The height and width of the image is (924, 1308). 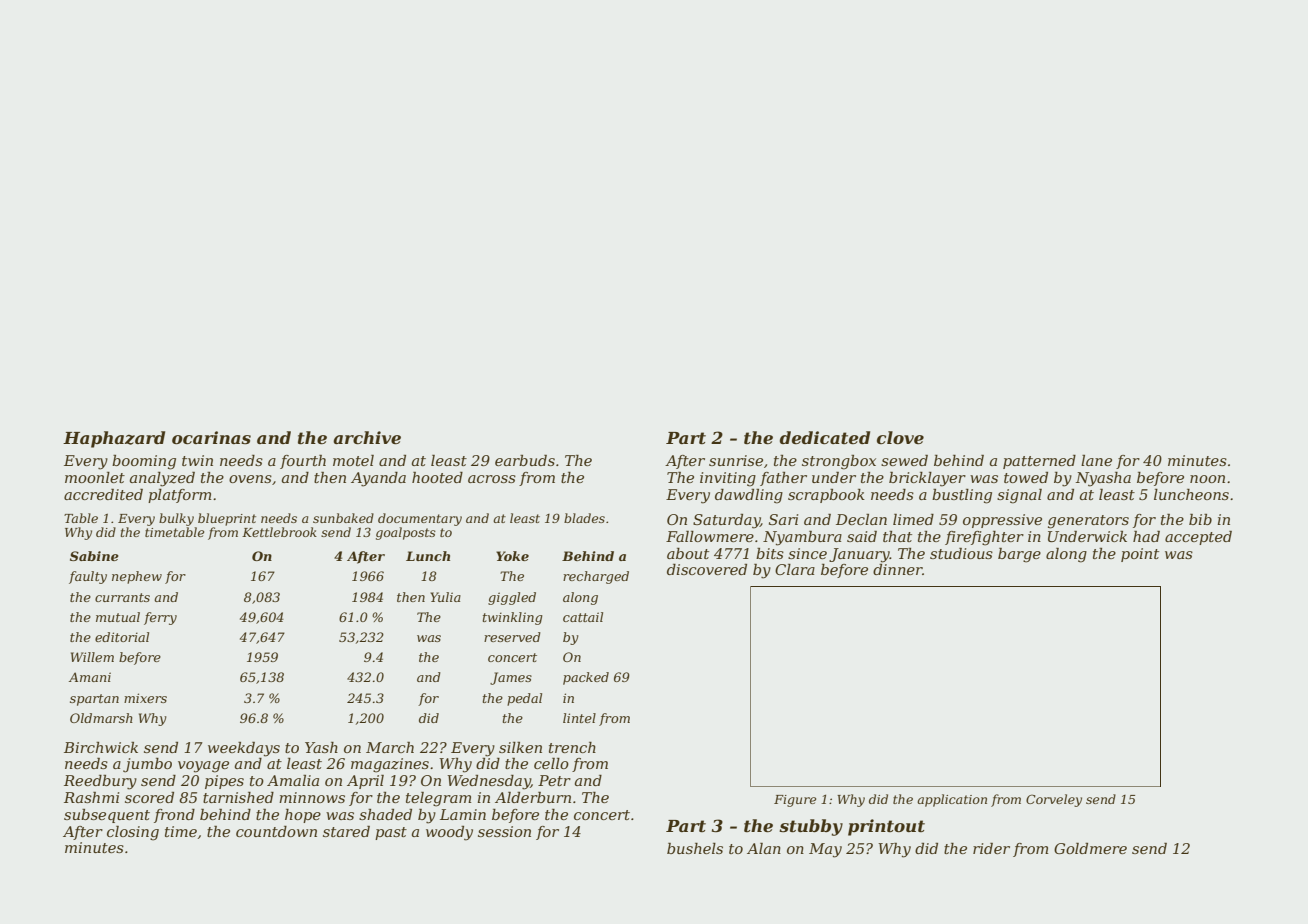 What do you see at coordinates (492, 479) in the image?
I see `across` at bounding box center [492, 479].
